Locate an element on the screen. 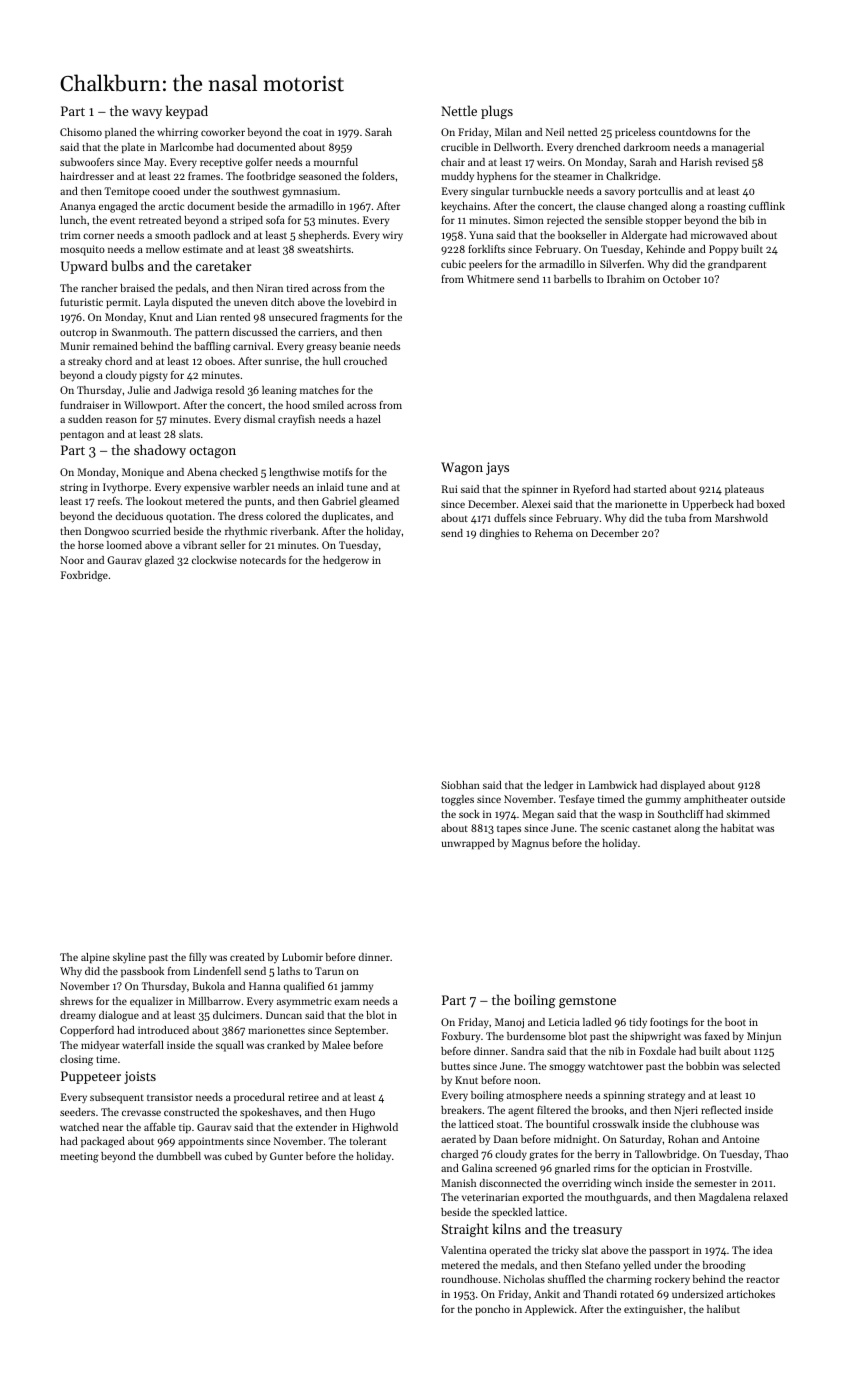 Image resolution: width=849 pixels, height=1400 pixels. managerial is located at coordinates (738, 148).
